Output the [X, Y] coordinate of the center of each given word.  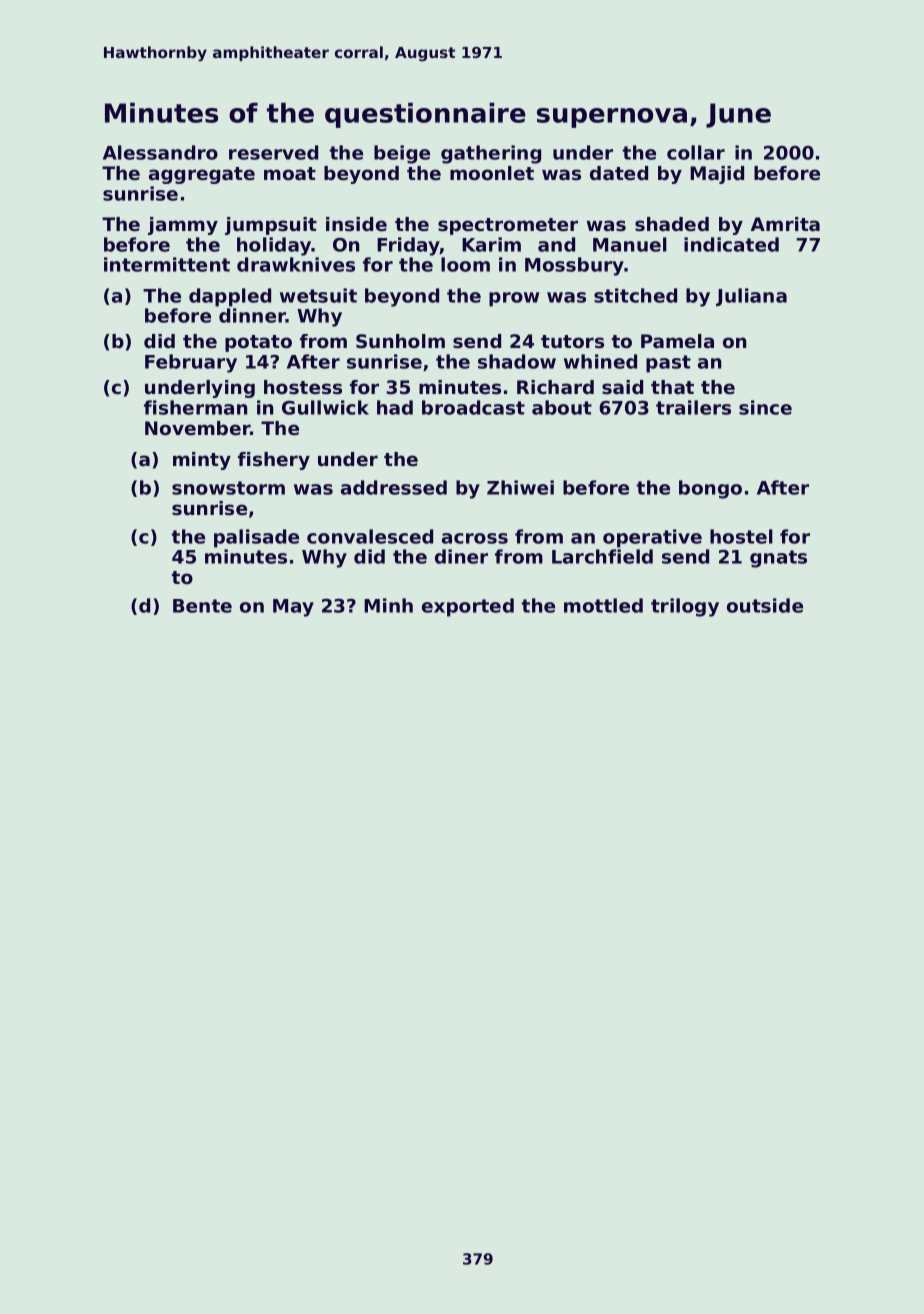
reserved [273, 152]
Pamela [677, 341]
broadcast [473, 407]
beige [402, 154]
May [293, 608]
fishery [274, 461]
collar [696, 152]
